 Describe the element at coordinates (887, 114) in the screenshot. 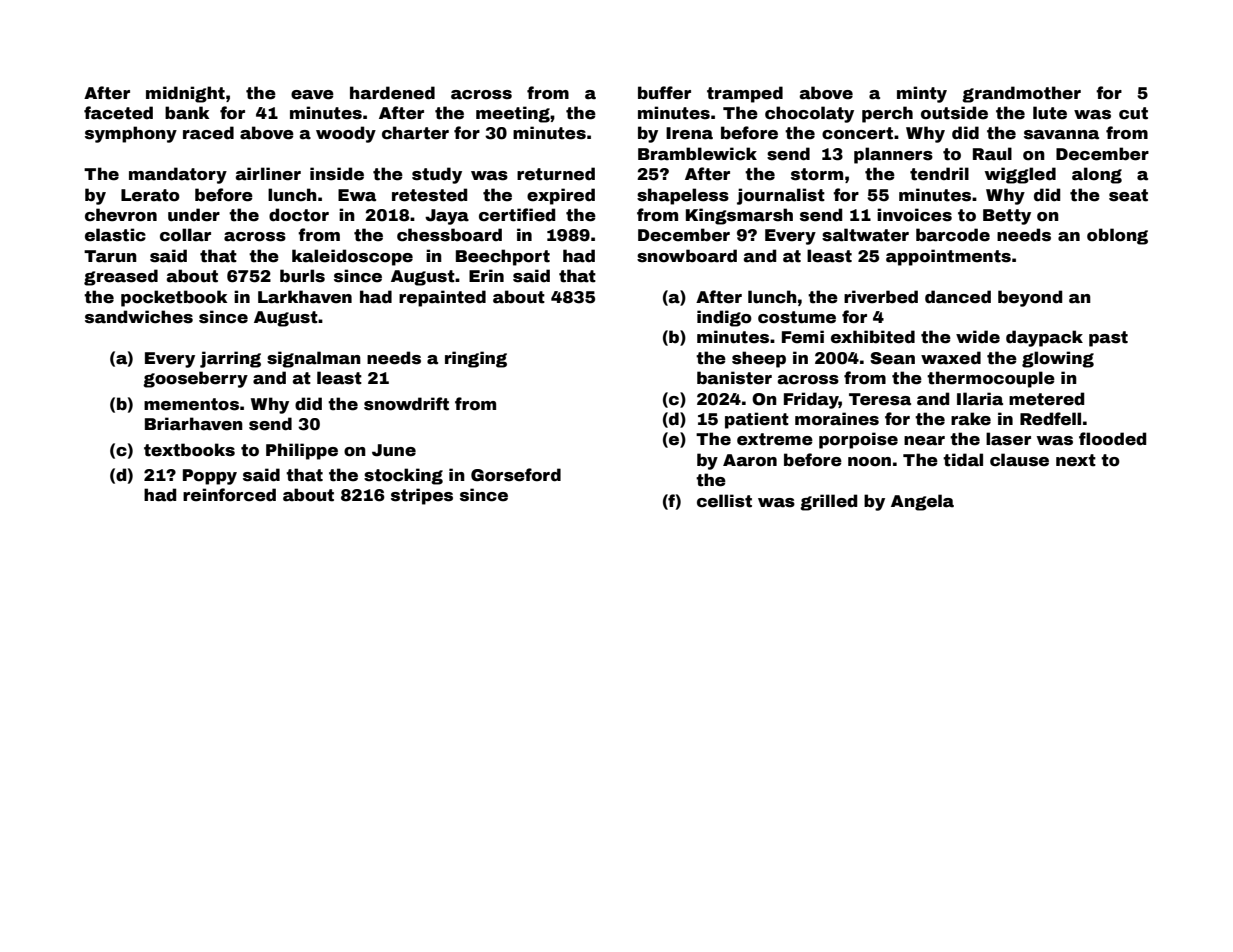

I see `perch` at that location.
